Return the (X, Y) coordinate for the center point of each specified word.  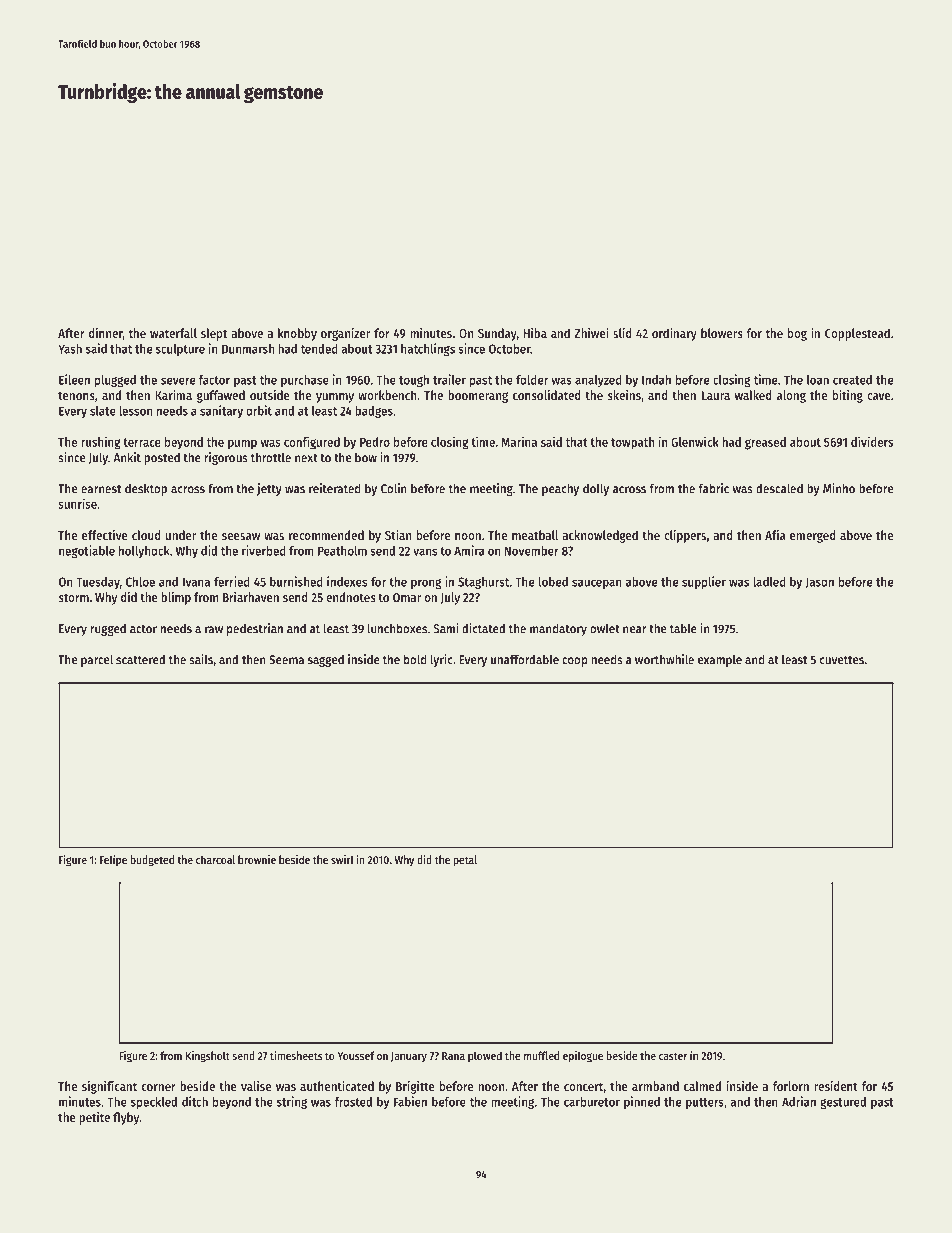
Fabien (410, 1101)
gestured (843, 1103)
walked (753, 395)
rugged (108, 629)
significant (109, 1087)
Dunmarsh (248, 349)
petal (465, 861)
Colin (394, 488)
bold (415, 659)
